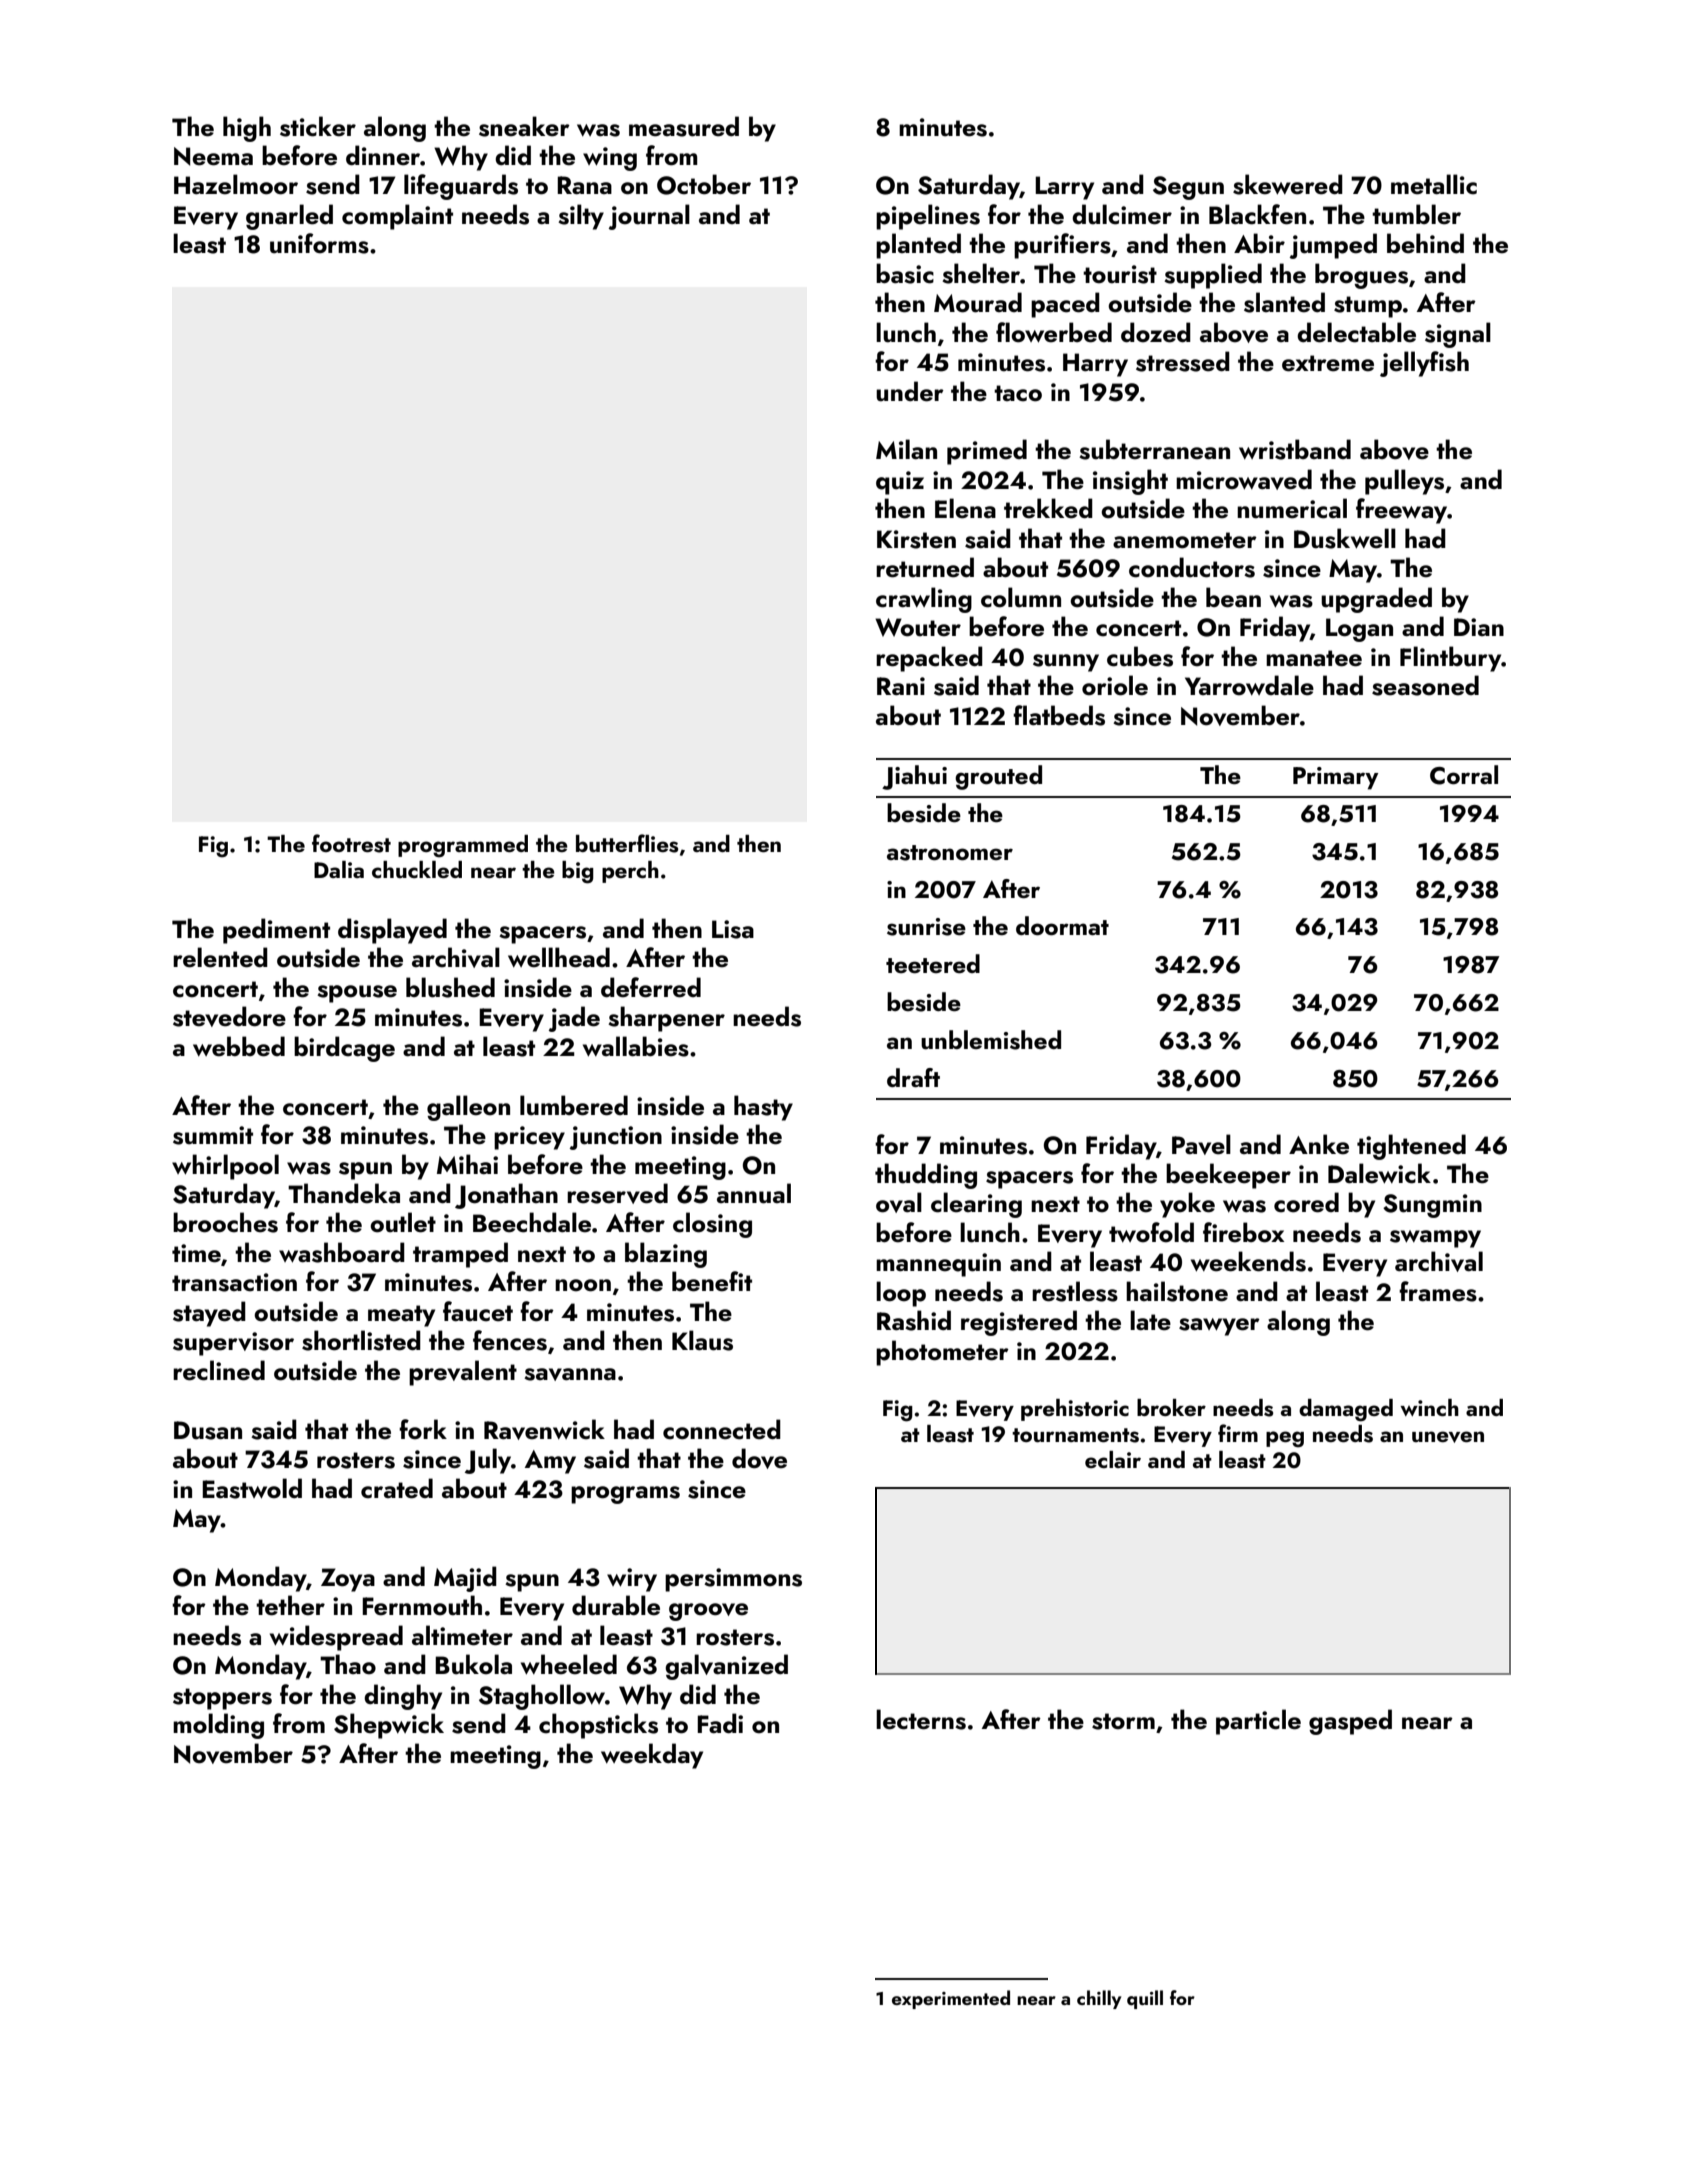  I want to click on metallic, so click(1434, 184).
